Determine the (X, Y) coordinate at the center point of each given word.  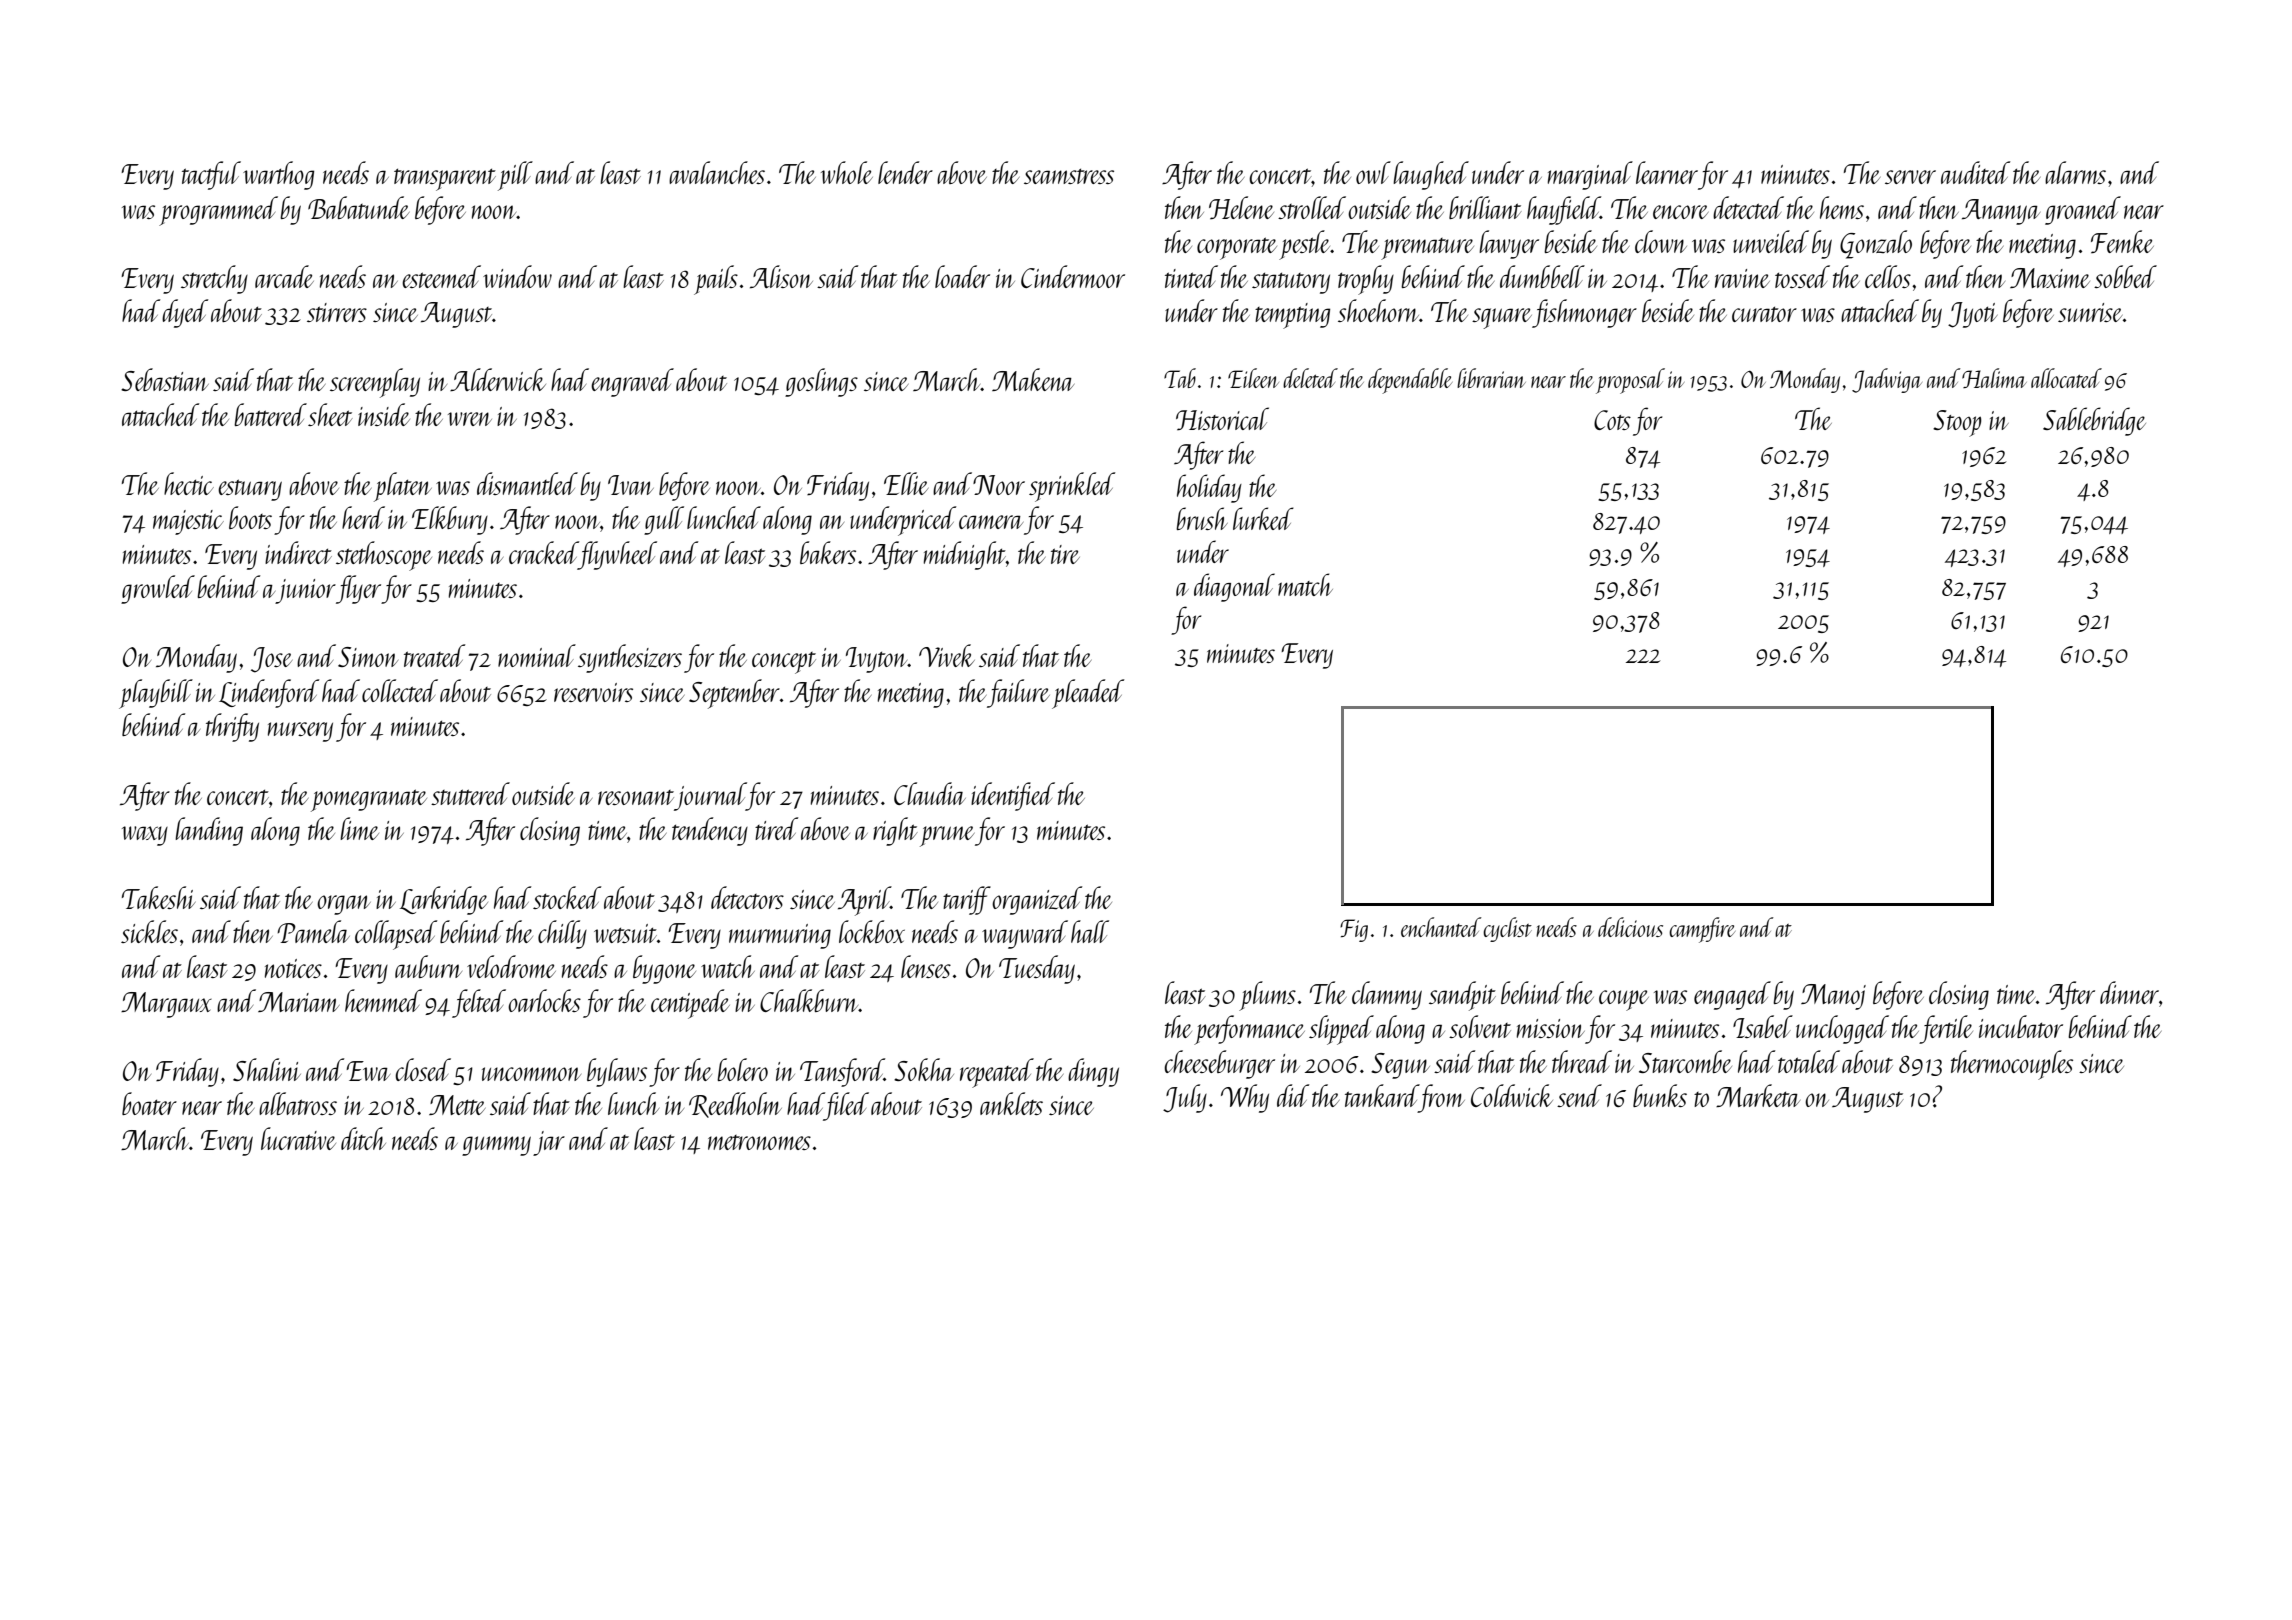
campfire (1702, 930)
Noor (999, 485)
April (864, 901)
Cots (1612, 420)
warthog (278, 175)
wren (470, 419)
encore (1680, 212)
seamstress (1069, 176)
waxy (145, 836)
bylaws (617, 1072)
